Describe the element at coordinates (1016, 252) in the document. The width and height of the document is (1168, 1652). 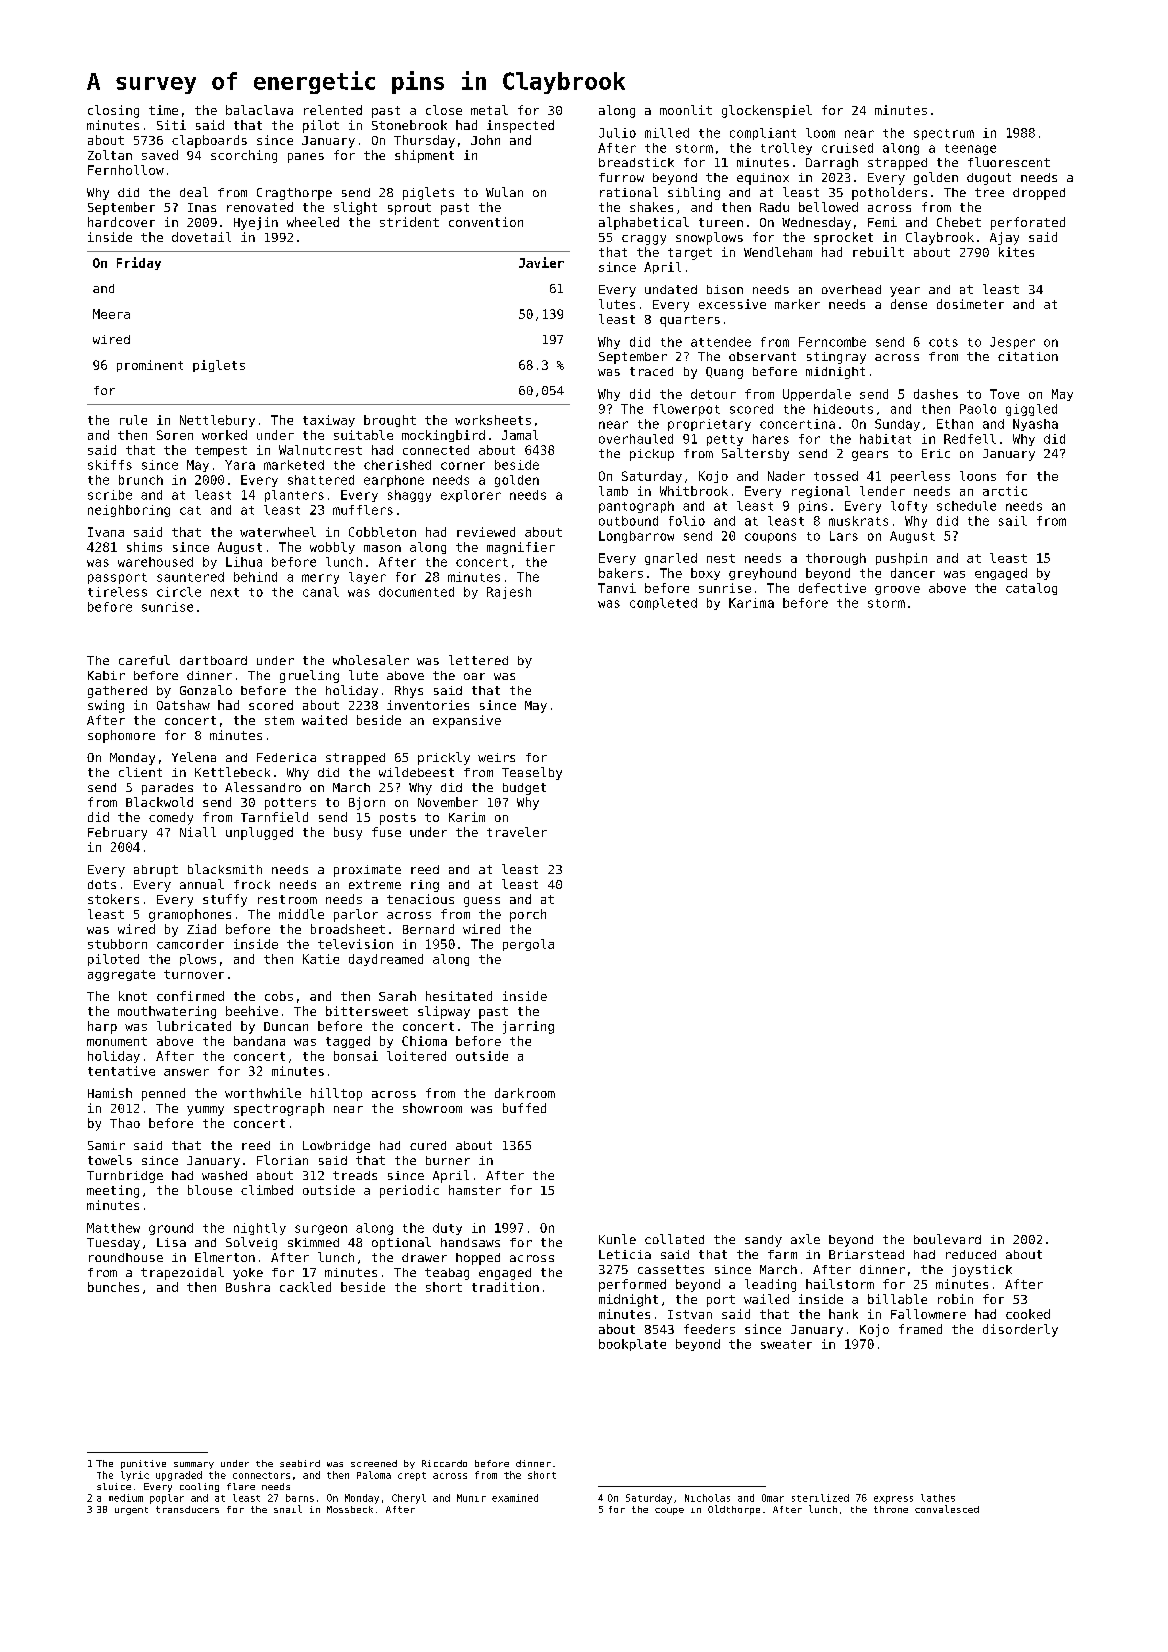
I see `kites` at that location.
